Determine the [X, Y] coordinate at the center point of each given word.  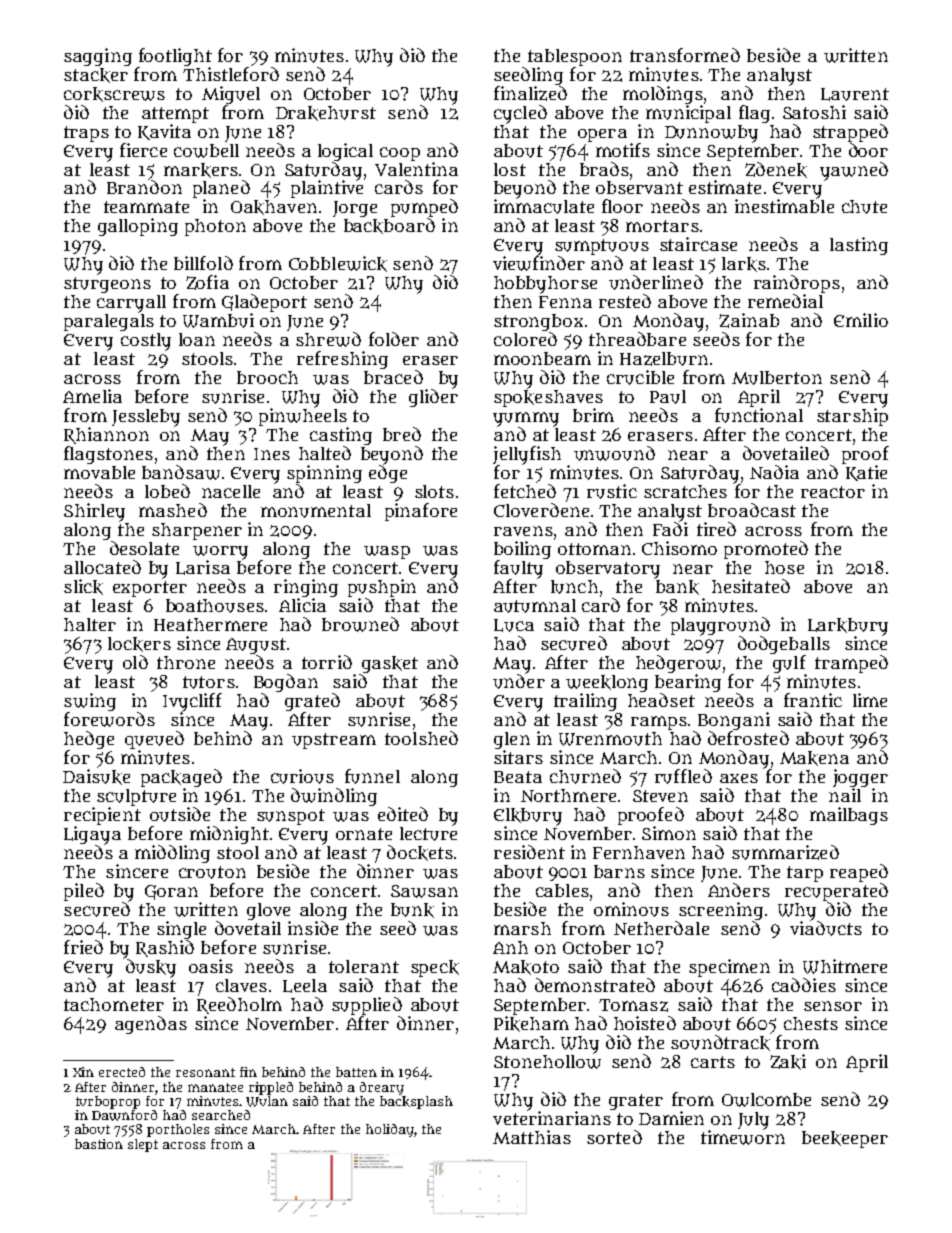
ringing [306, 588]
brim [593, 415]
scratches [685, 491]
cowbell [206, 151]
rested [625, 301]
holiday [390, 1130]
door [868, 150]
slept [143, 1145]
